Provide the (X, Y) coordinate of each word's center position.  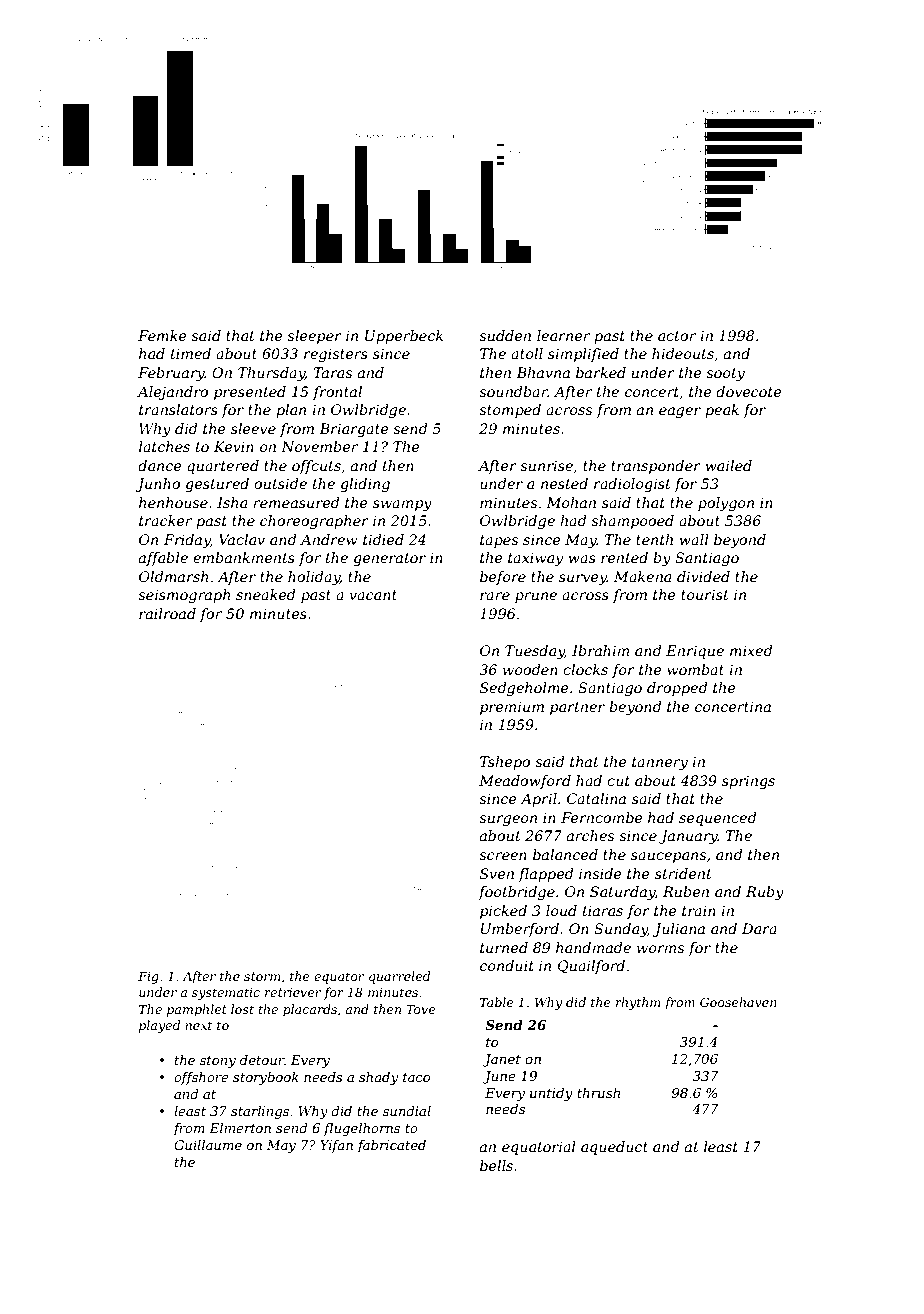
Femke (162, 335)
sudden (505, 335)
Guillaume (208, 1145)
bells (496, 1165)
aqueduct (614, 1148)
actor (677, 336)
